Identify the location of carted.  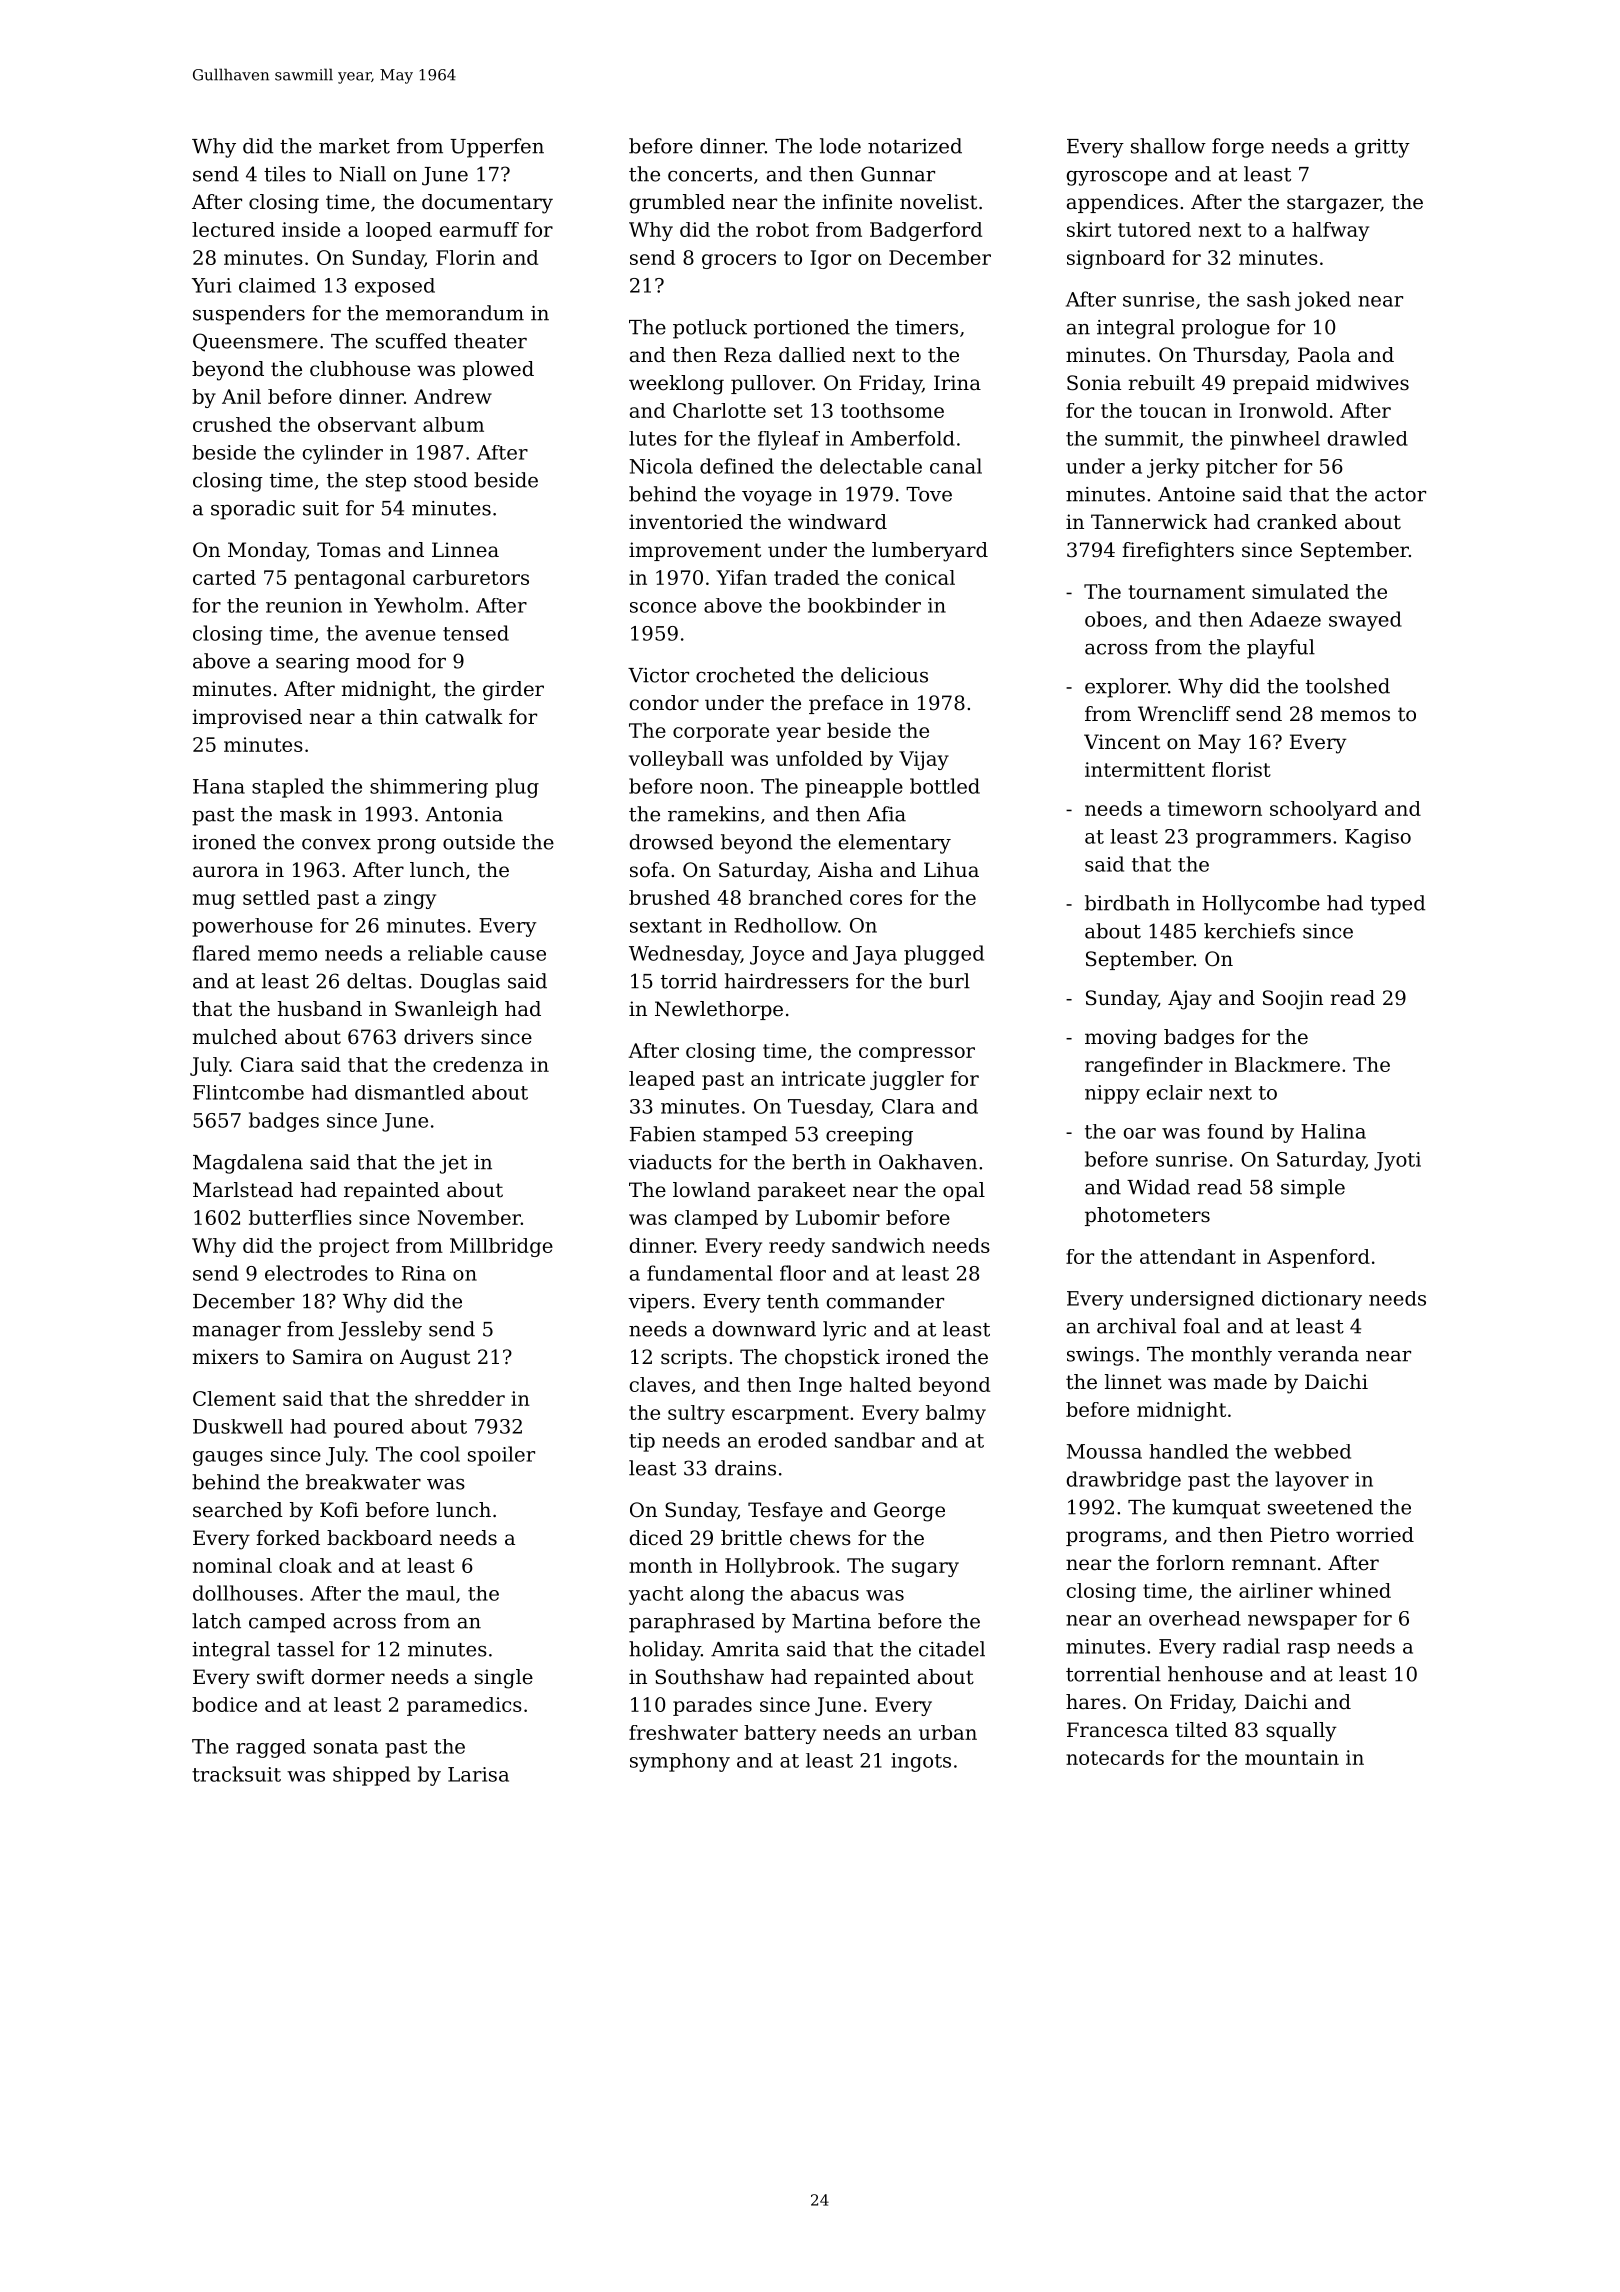
(224, 577).
